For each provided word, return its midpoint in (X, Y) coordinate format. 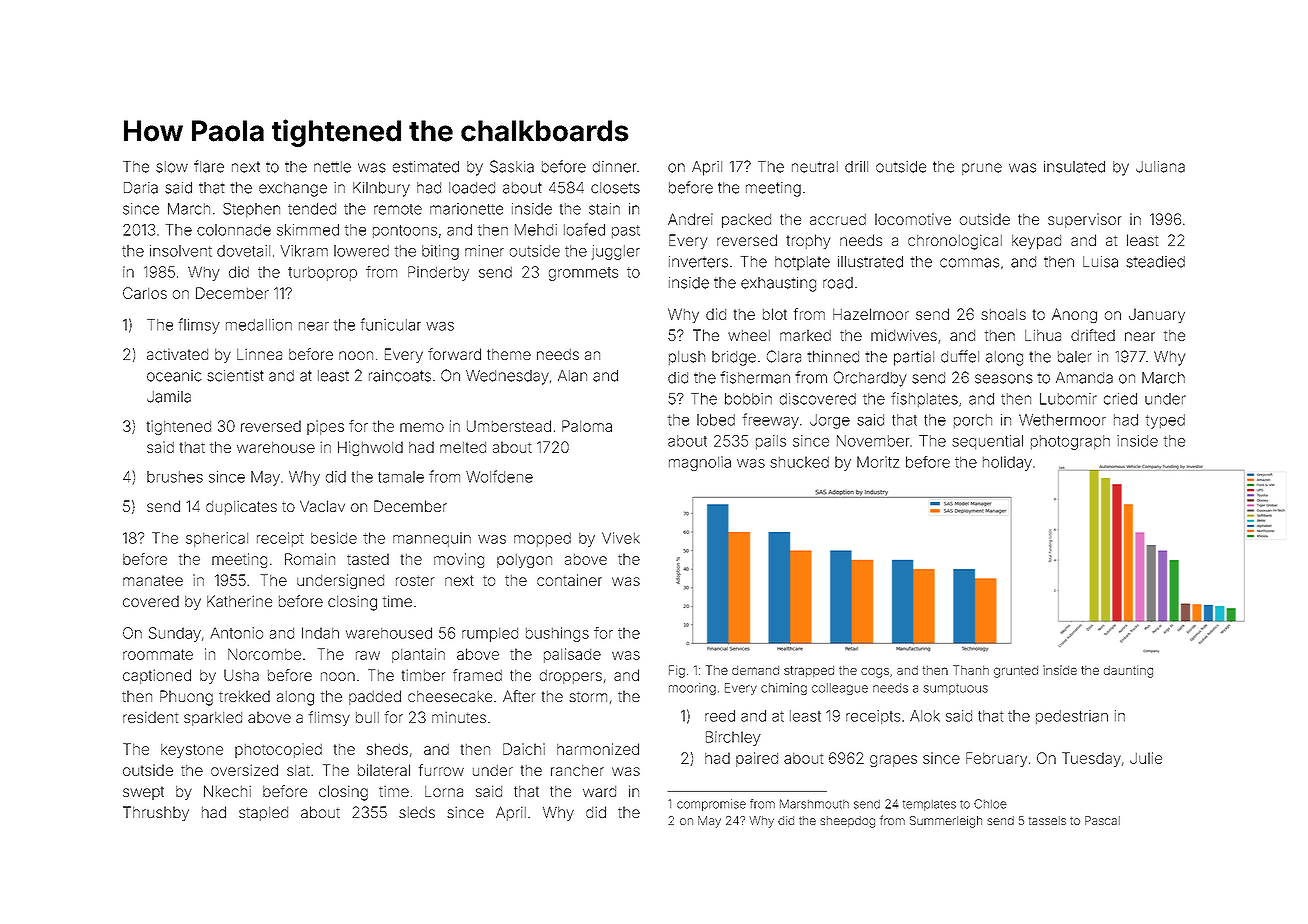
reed (720, 716)
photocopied (278, 750)
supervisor (1084, 220)
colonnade (234, 230)
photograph (1070, 442)
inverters (698, 262)
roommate (158, 654)
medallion (259, 325)
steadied (1155, 262)
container (569, 580)
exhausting (778, 284)
